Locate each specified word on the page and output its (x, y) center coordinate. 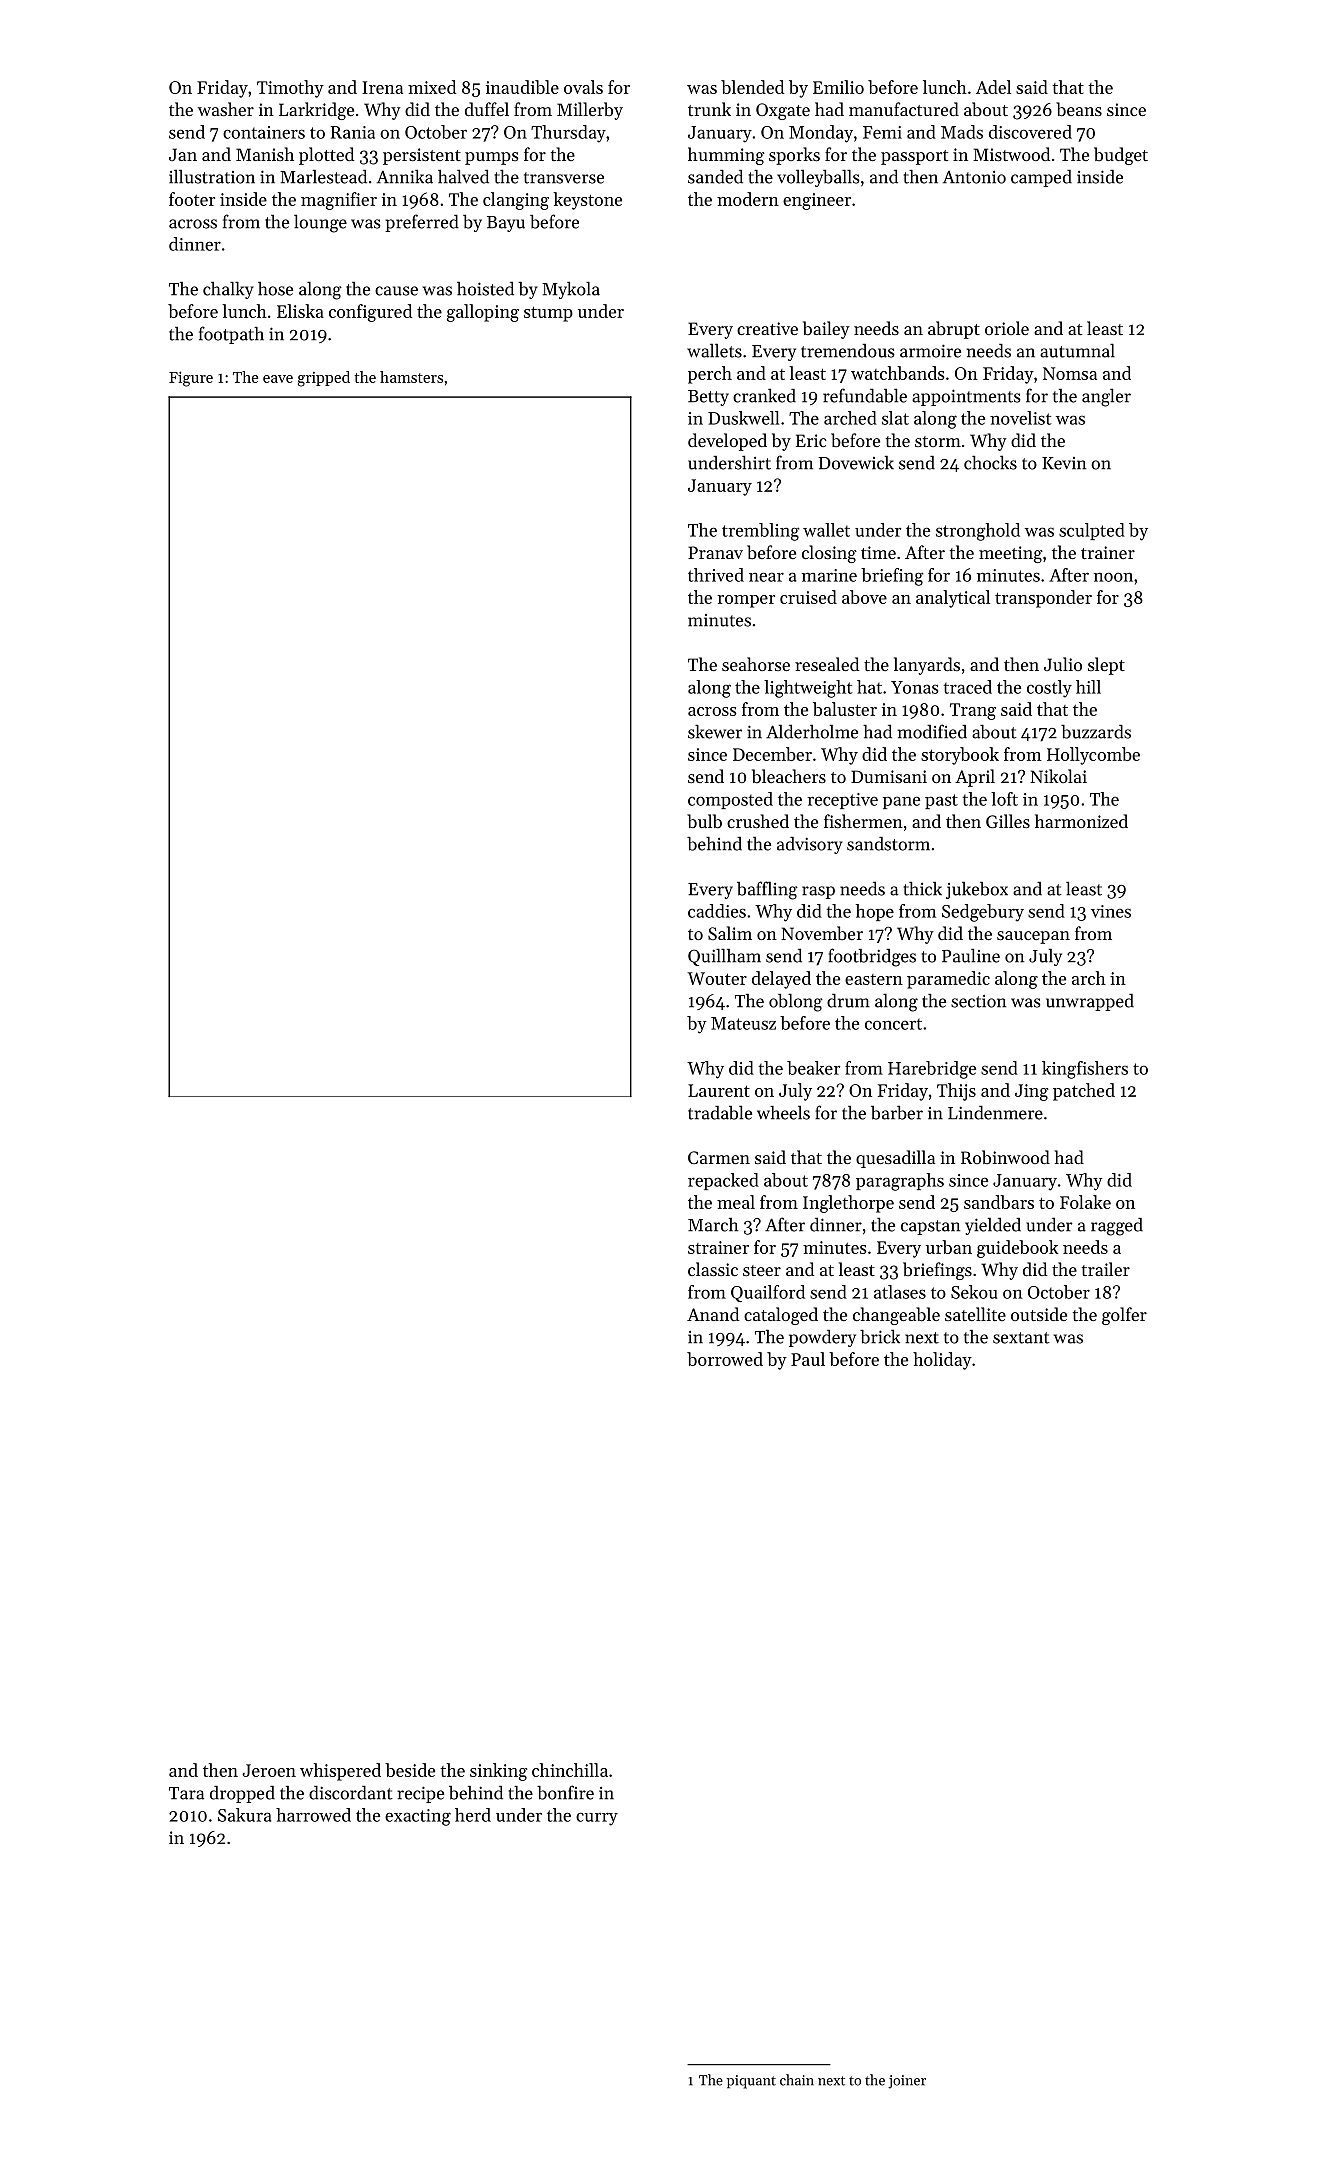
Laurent (719, 1090)
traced (967, 687)
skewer (715, 731)
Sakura (244, 1815)
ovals (583, 87)
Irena (382, 87)
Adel (993, 87)
